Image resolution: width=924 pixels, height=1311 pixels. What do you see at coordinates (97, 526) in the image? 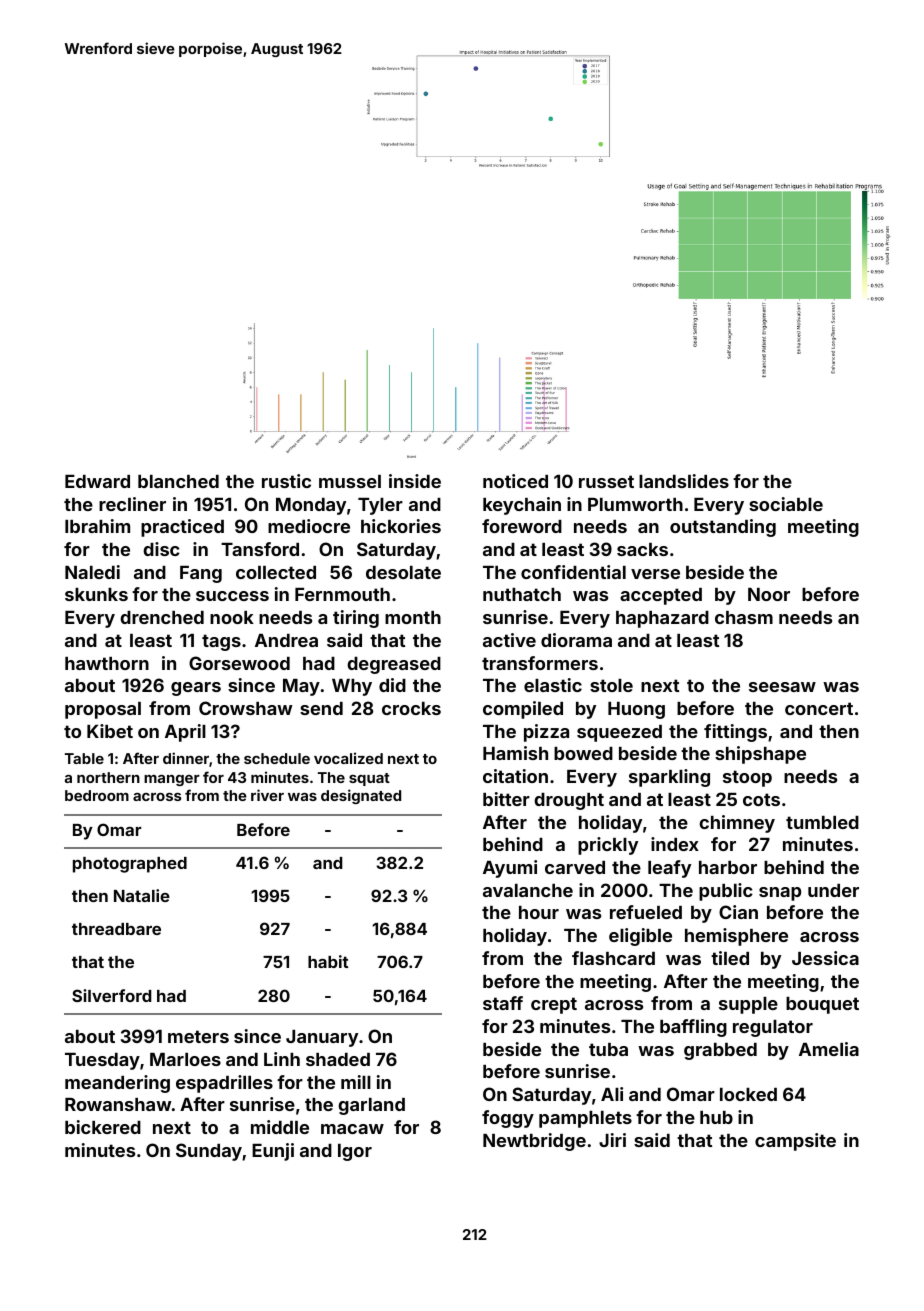
I see `Ibrahim` at bounding box center [97, 526].
